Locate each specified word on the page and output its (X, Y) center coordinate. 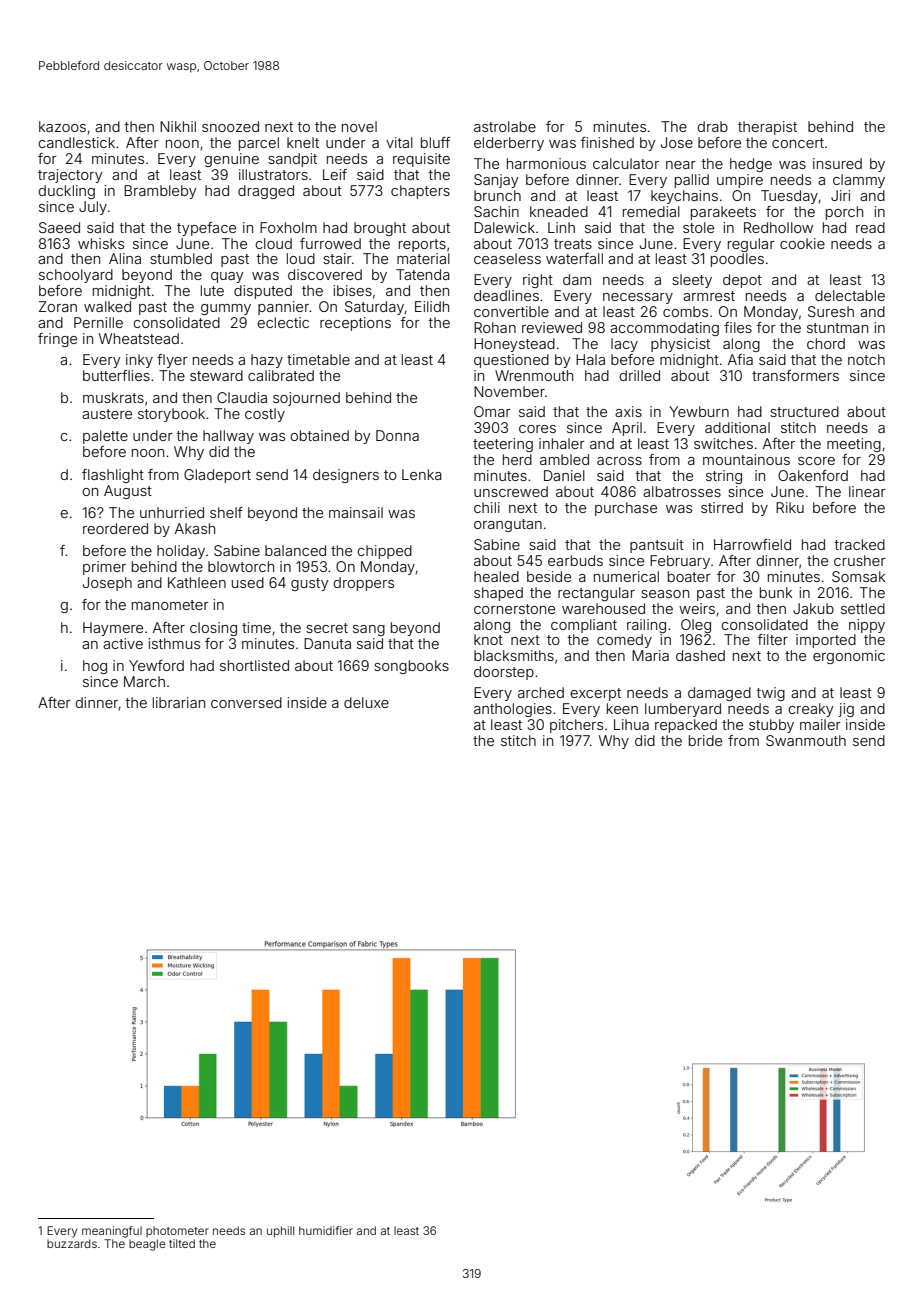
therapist (767, 128)
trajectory (70, 176)
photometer (177, 1231)
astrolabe (505, 126)
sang (369, 630)
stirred (722, 507)
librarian (179, 702)
